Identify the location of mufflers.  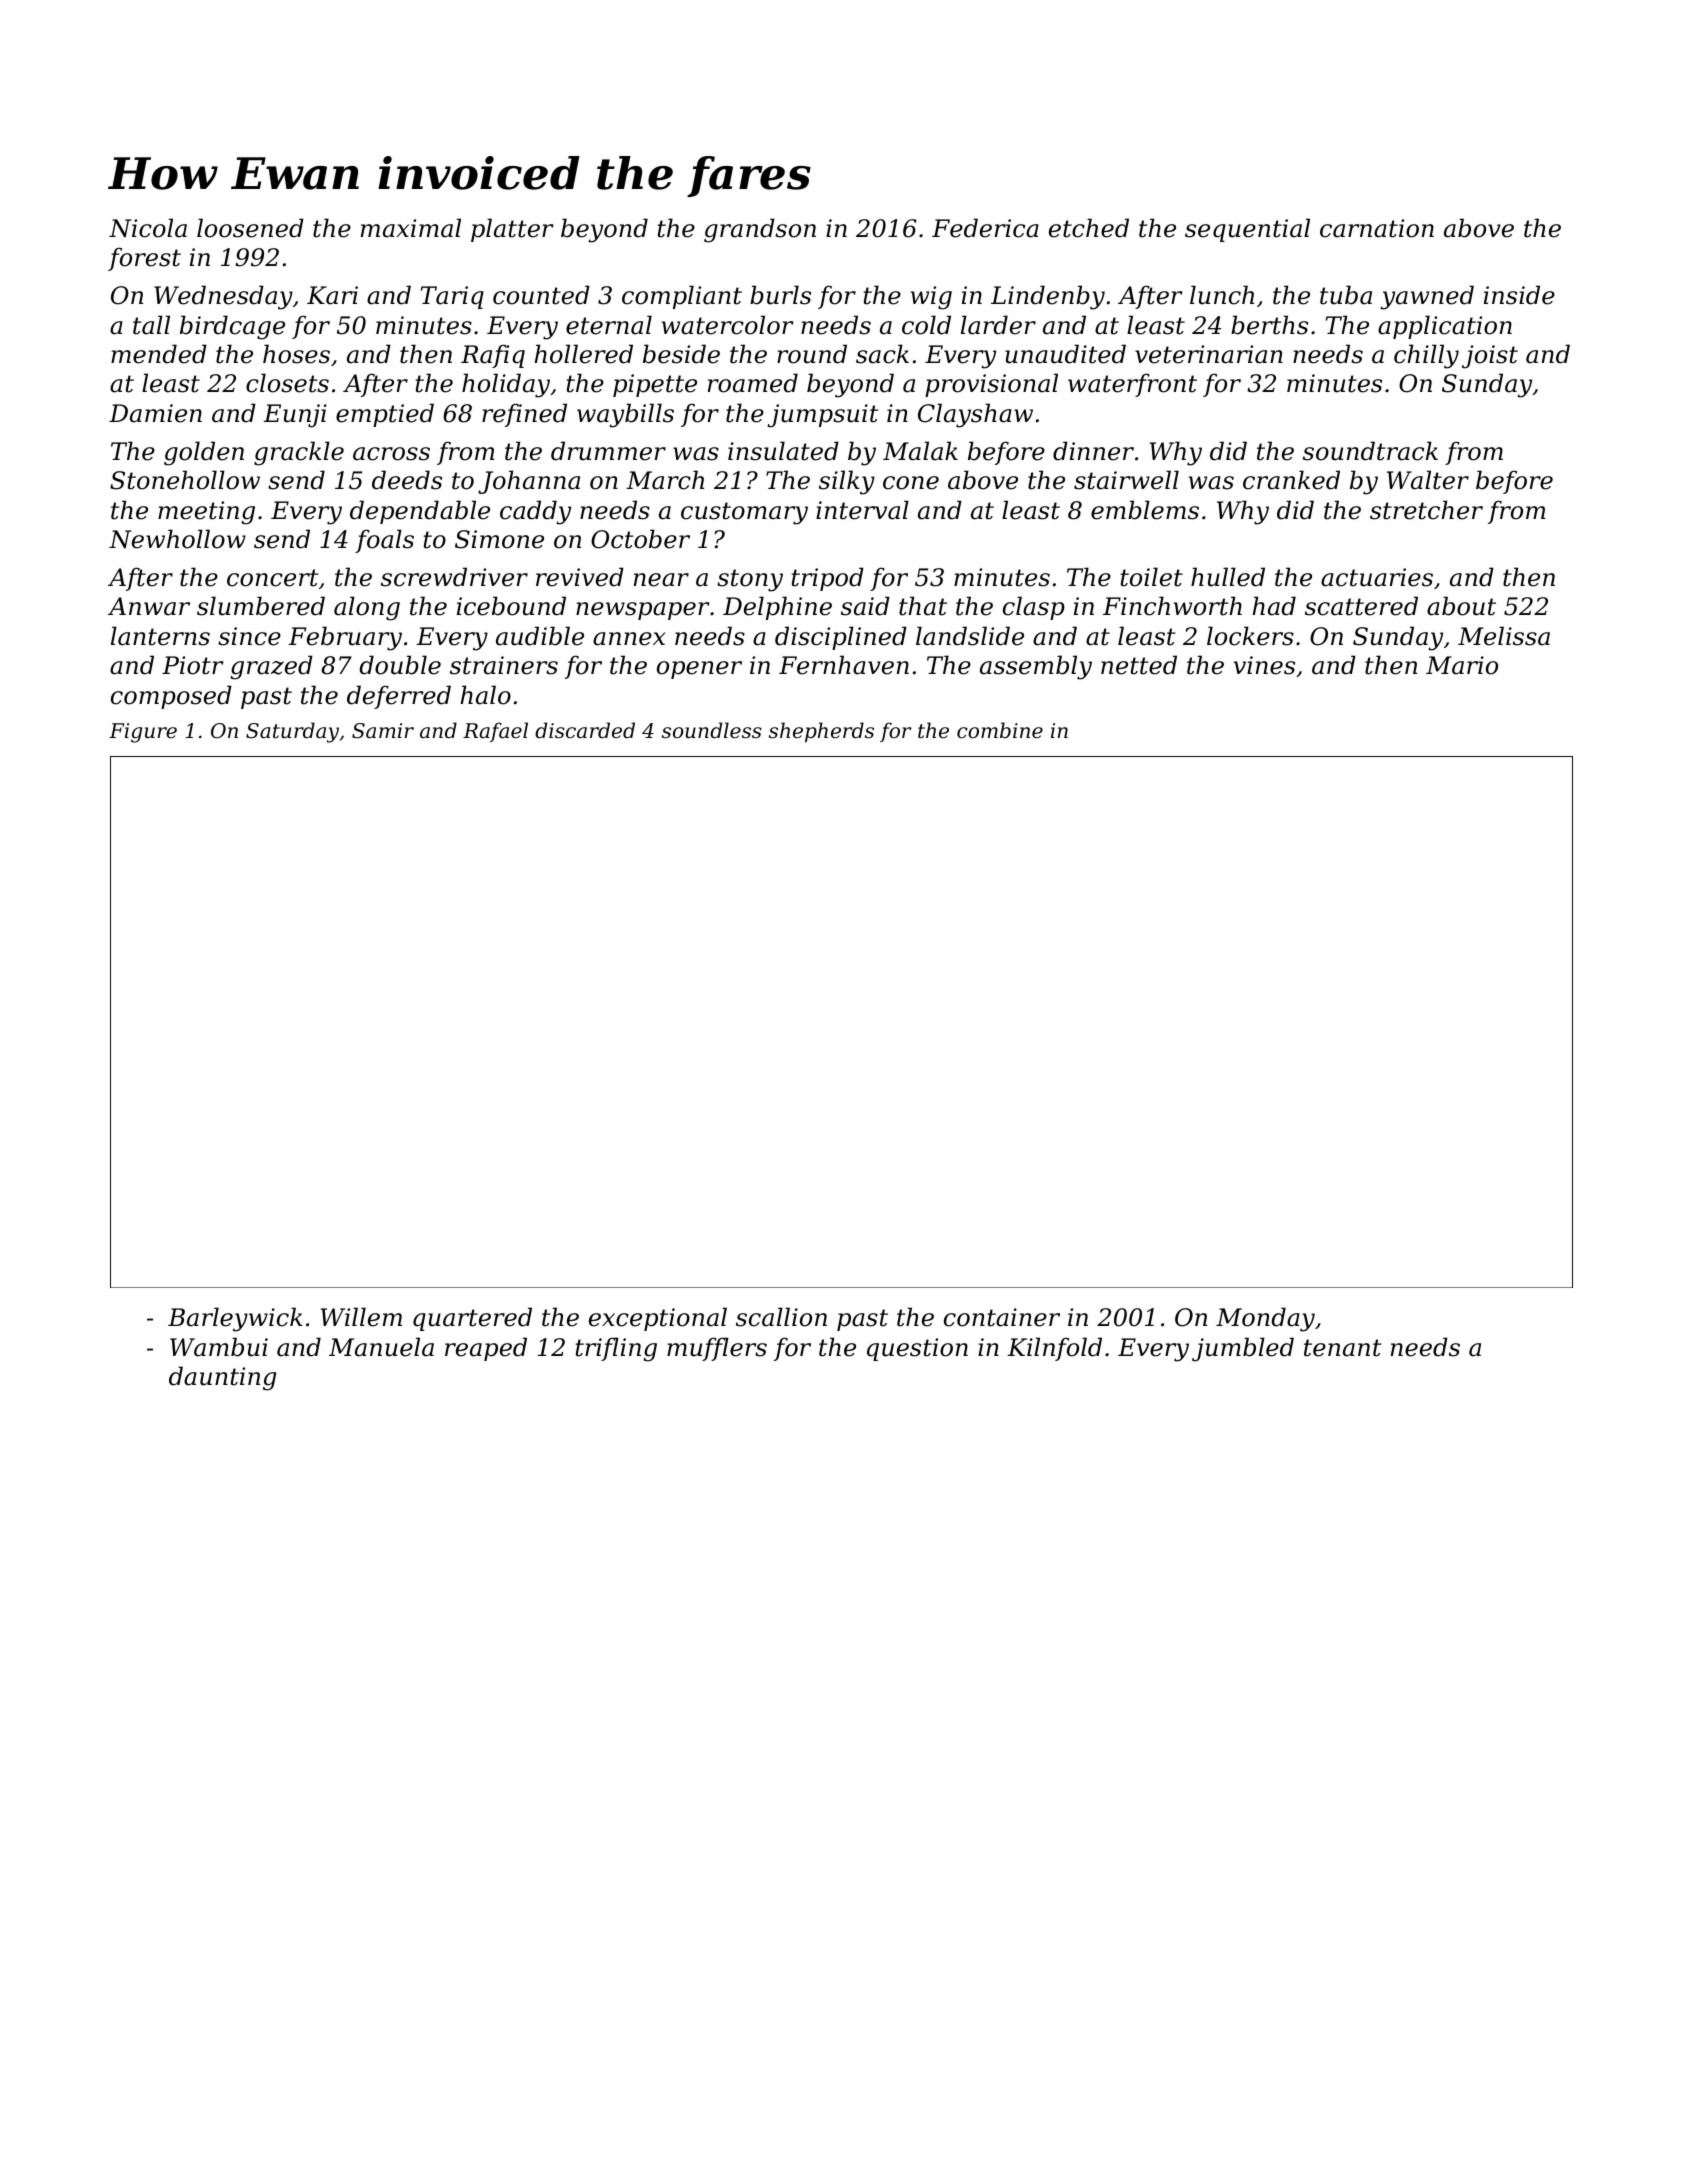
(717, 1349).
